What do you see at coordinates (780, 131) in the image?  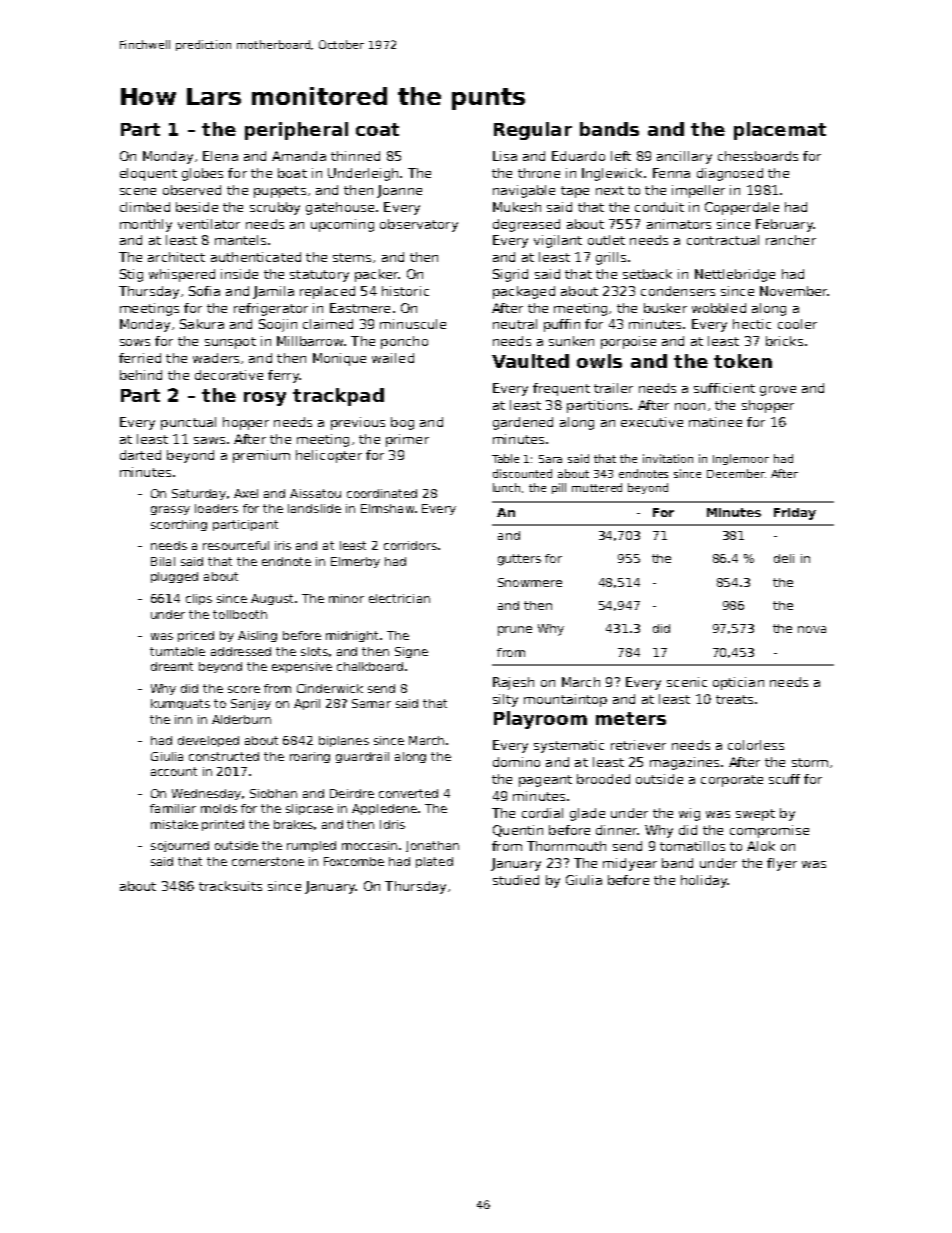 I see `placemat` at bounding box center [780, 131].
